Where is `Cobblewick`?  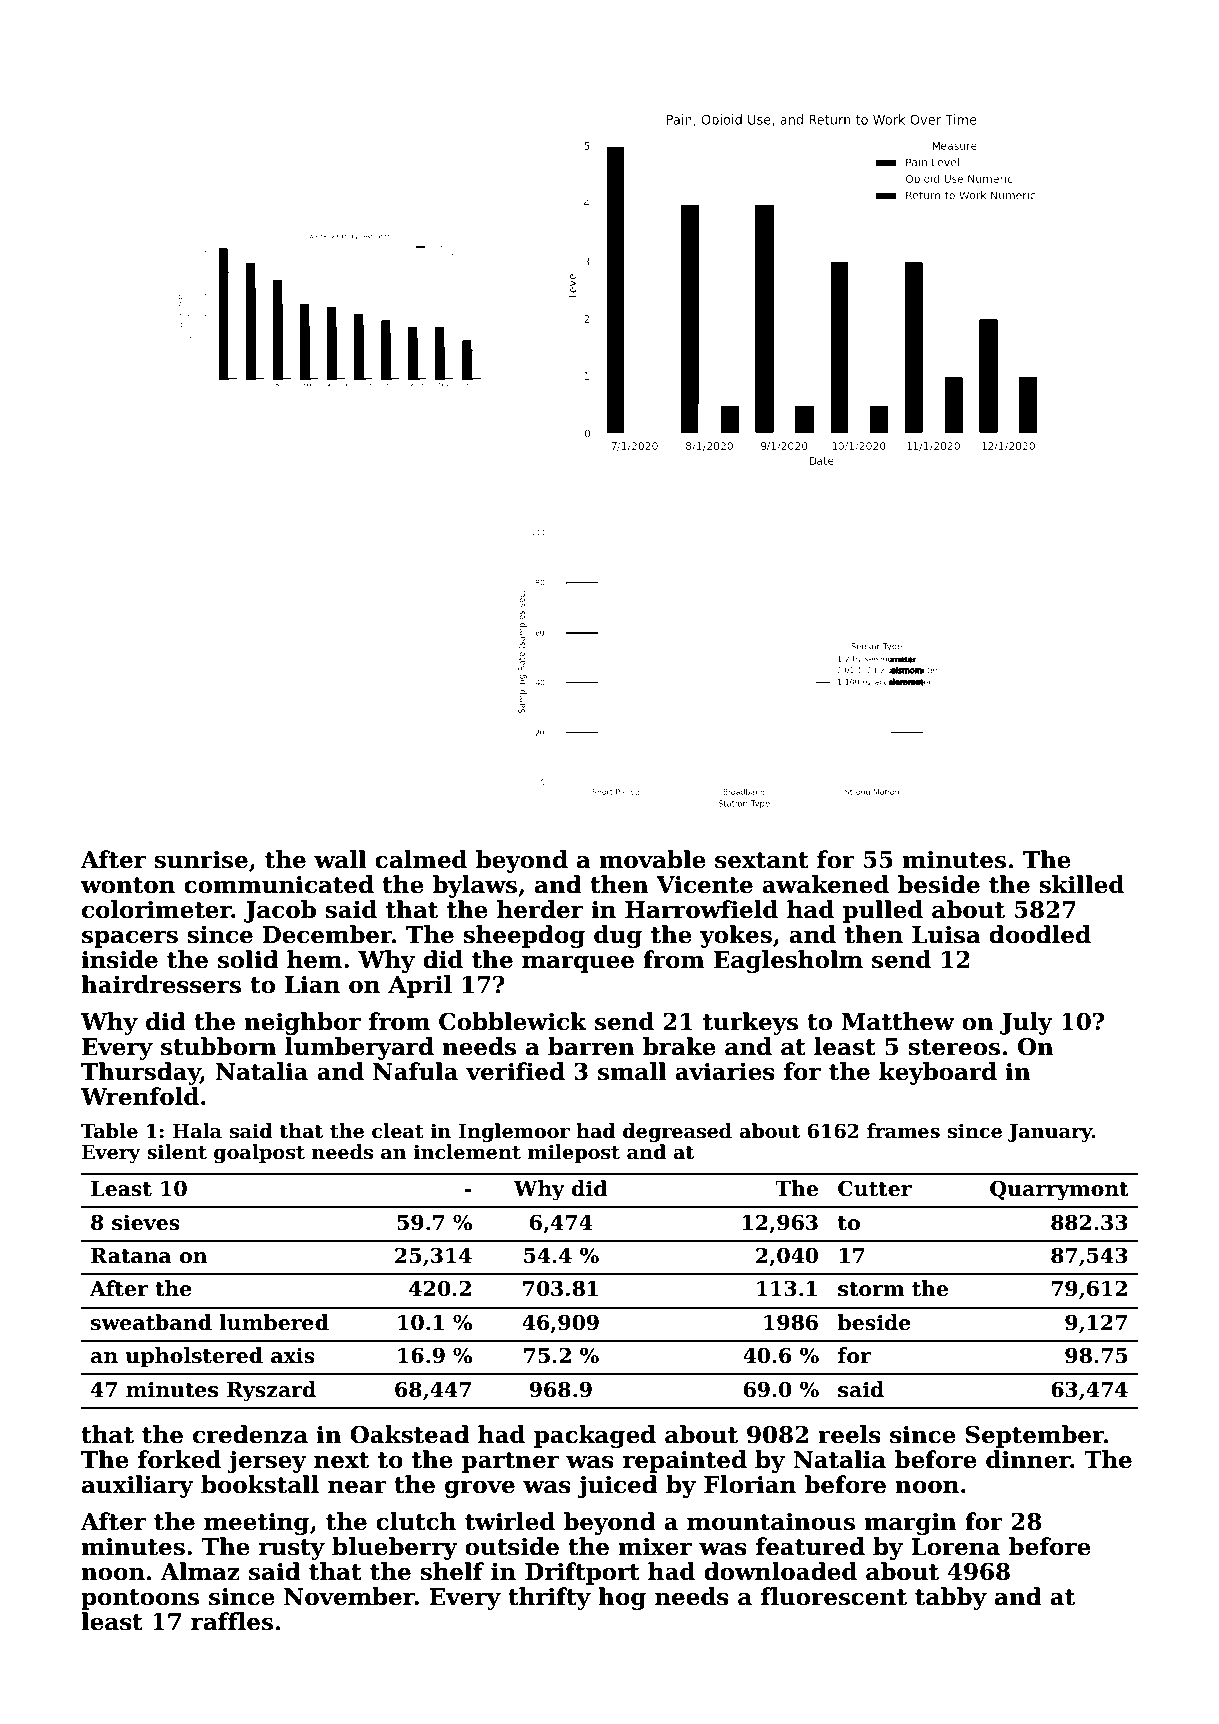 Cobblewick is located at coordinates (513, 1021).
